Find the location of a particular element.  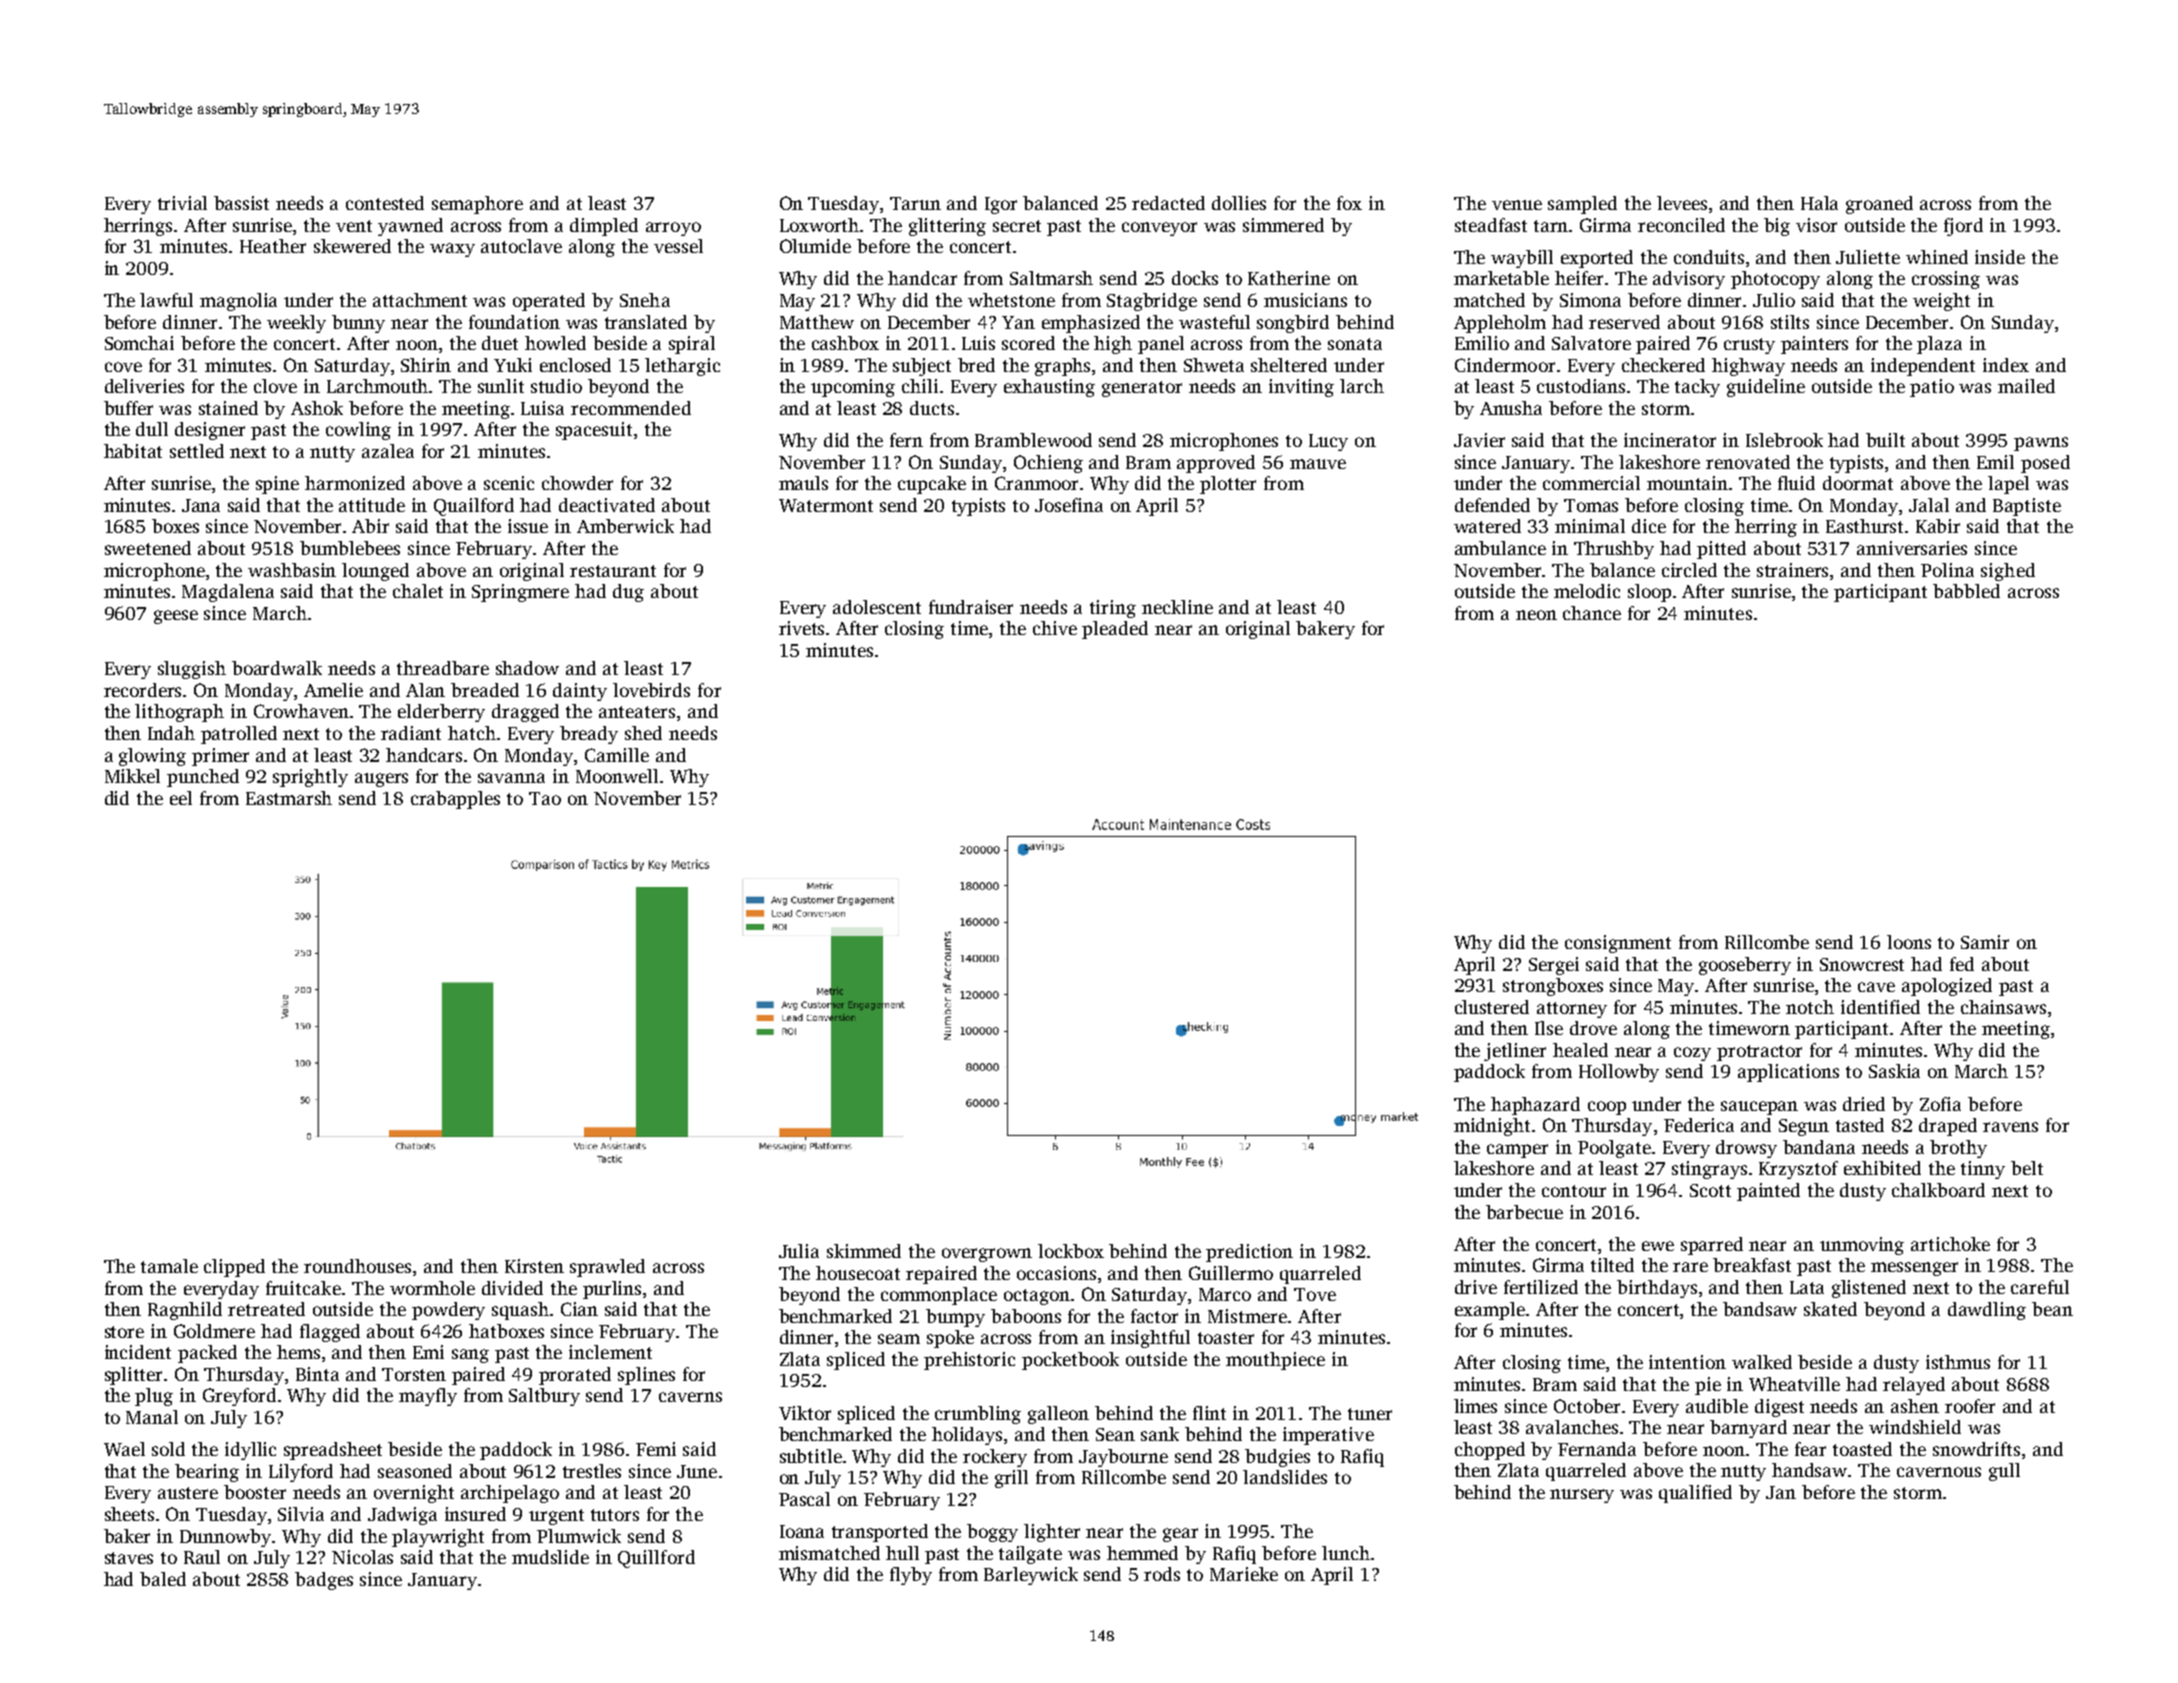

semaphore is located at coordinates (477, 205).
